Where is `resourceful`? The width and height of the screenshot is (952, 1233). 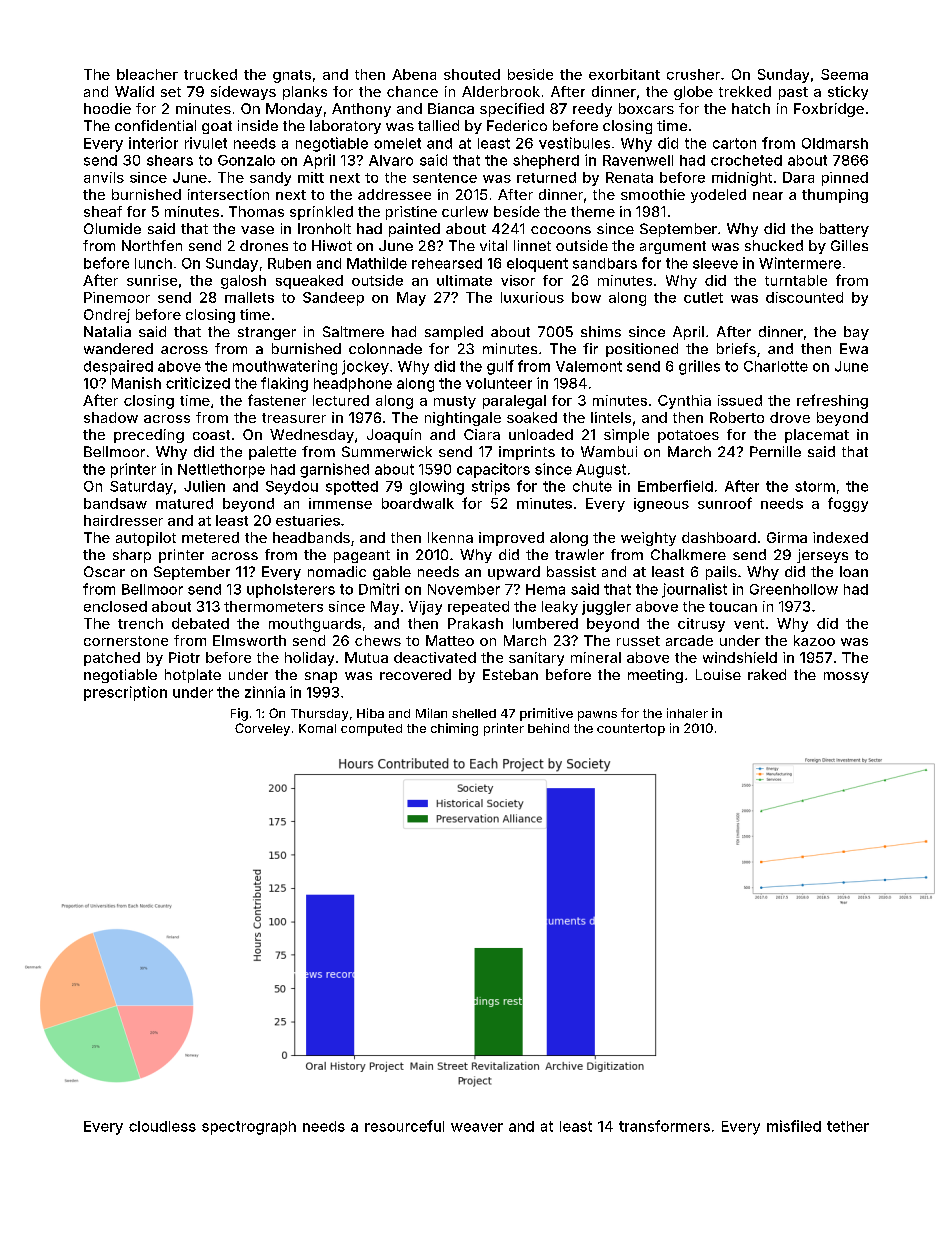
resourceful is located at coordinates (404, 1126).
